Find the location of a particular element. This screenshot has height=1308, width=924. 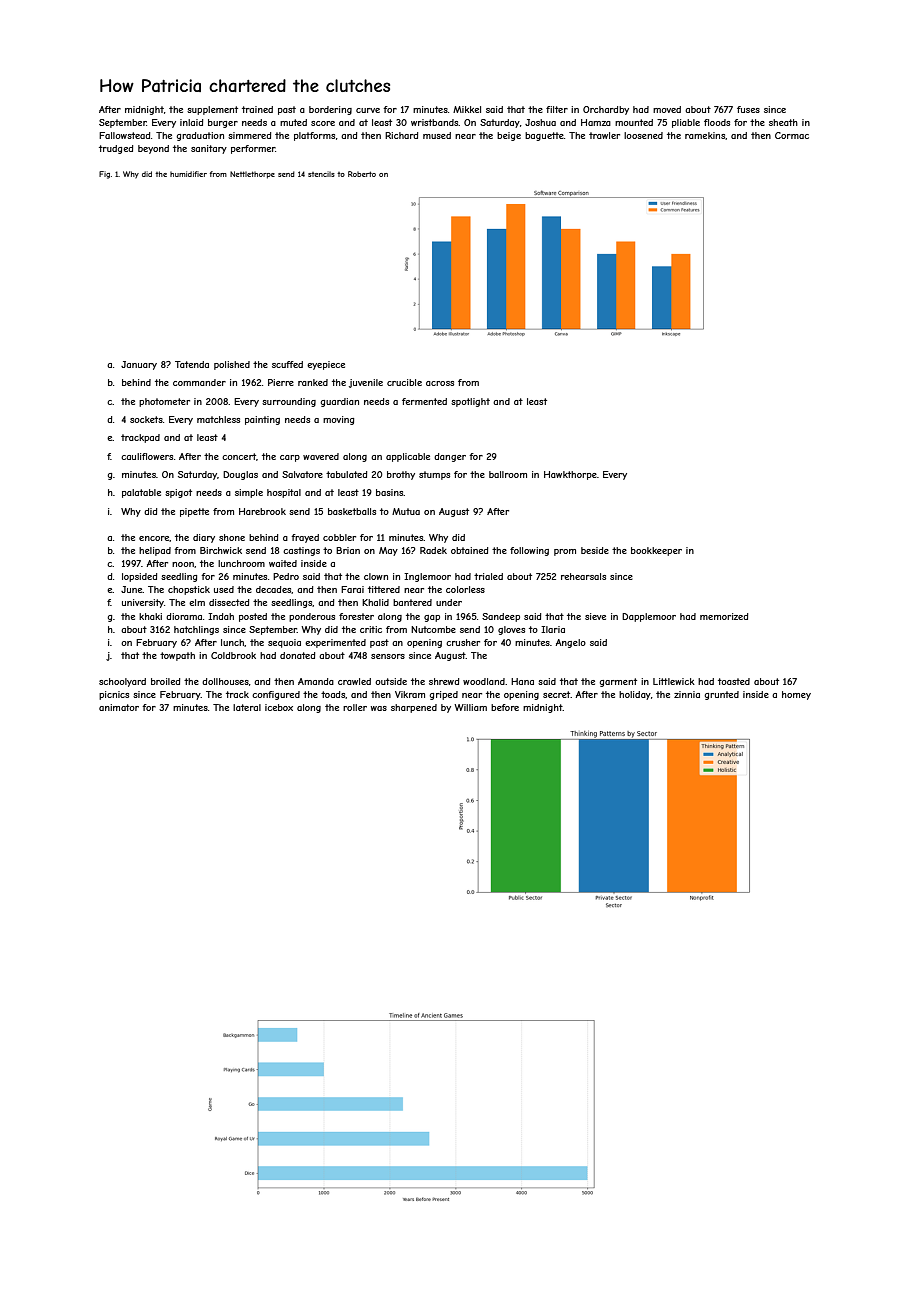

across is located at coordinates (440, 383).
